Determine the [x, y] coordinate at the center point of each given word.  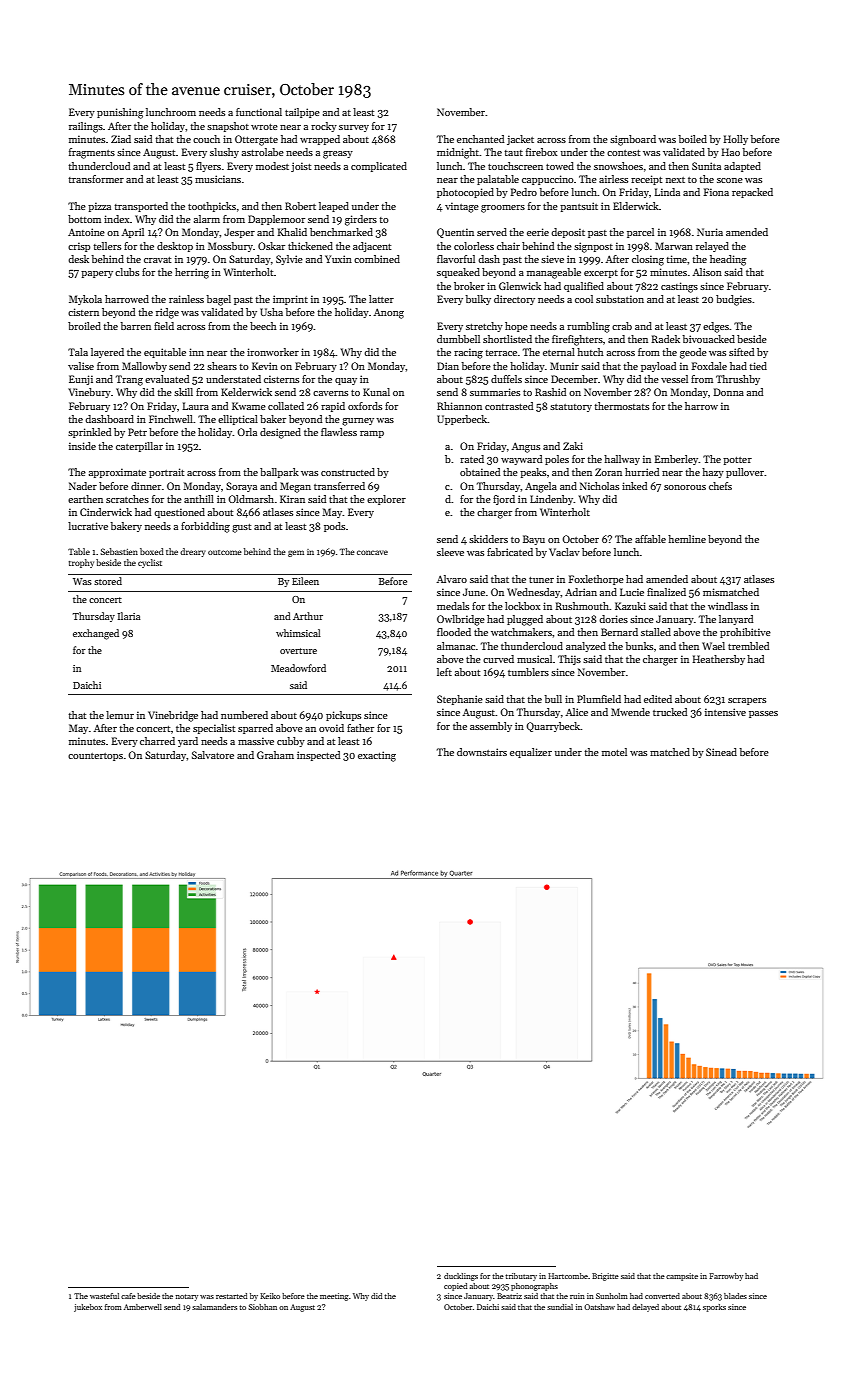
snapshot [228, 127]
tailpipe [302, 113]
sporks [714, 1308]
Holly [736, 140]
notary [187, 1297]
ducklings [461, 1277]
